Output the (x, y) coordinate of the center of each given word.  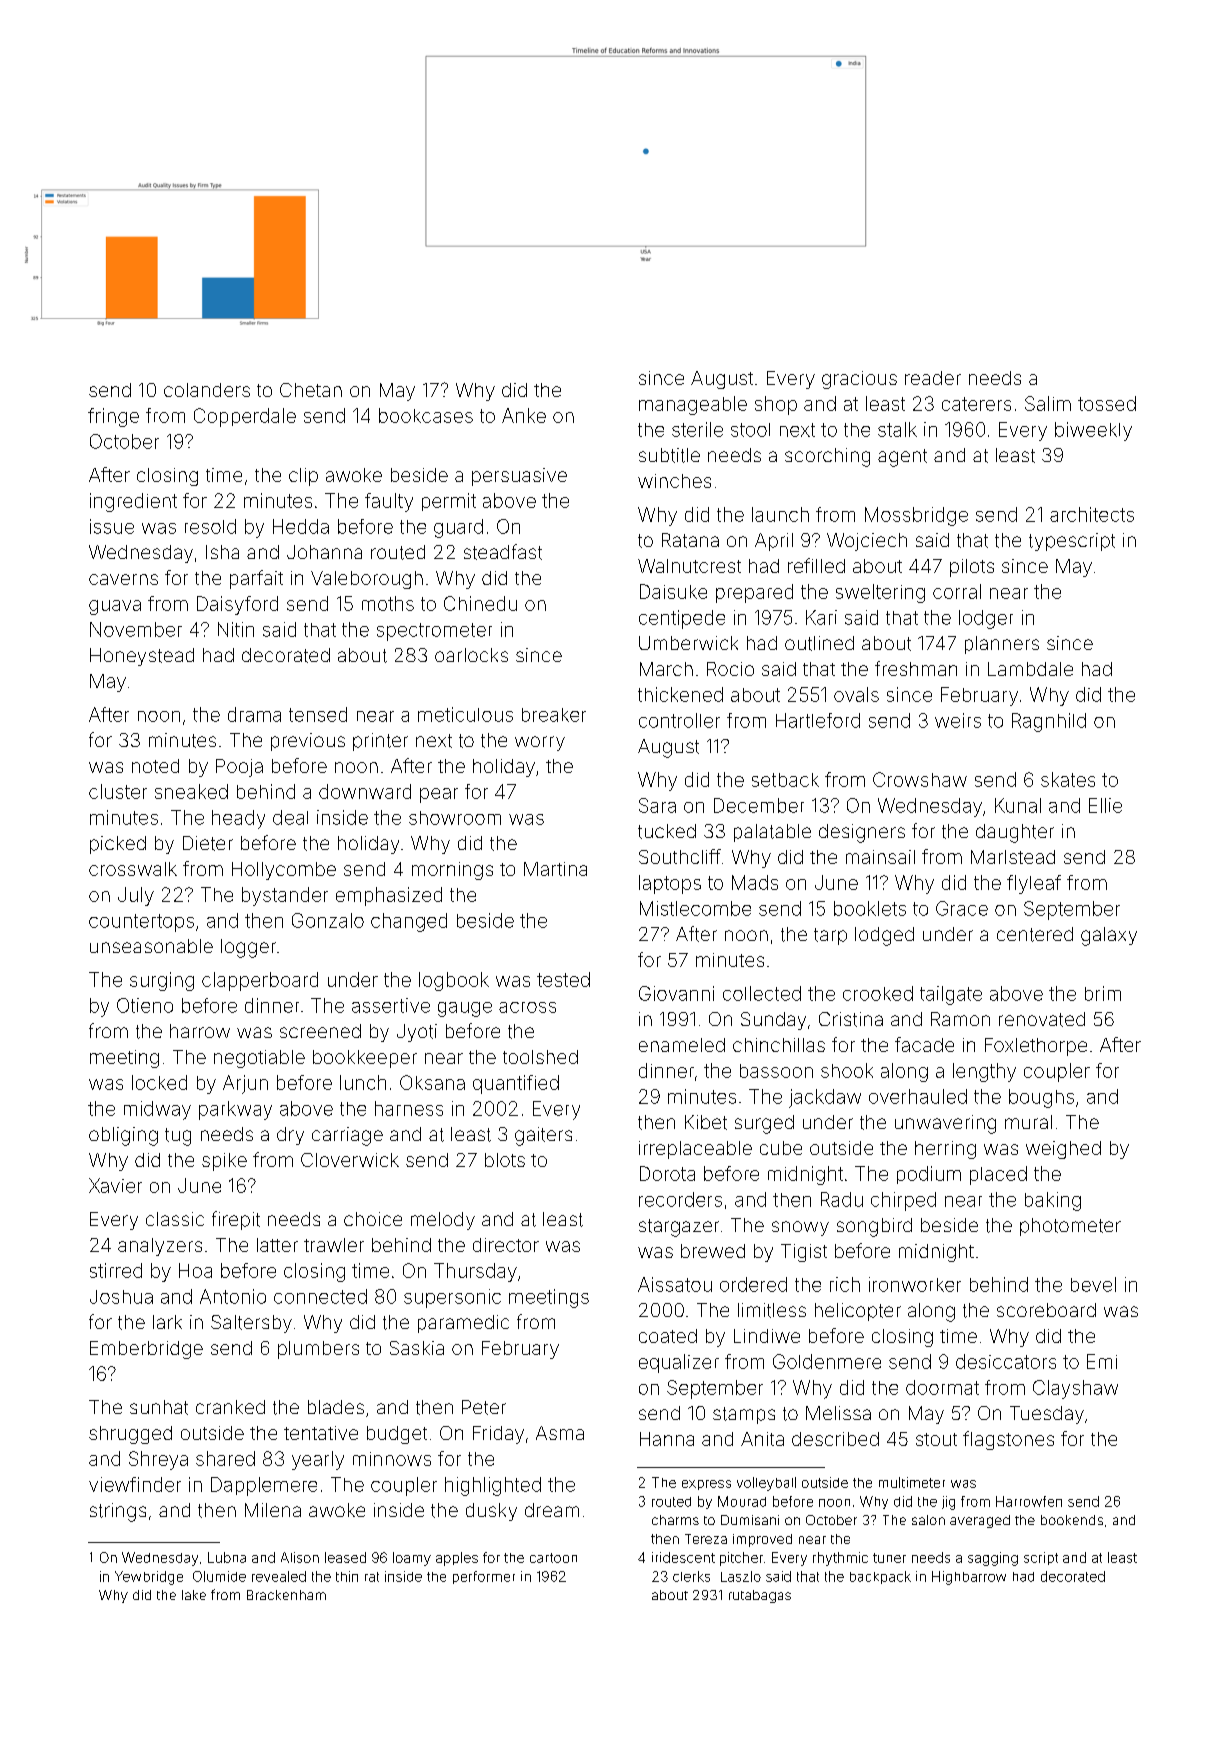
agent (902, 458)
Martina (555, 869)
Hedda (301, 526)
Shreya (158, 1460)
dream (552, 1510)
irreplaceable (695, 1150)
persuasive (519, 477)
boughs (1041, 1098)
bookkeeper (365, 1059)
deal (290, 817)
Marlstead (1013, 857)
